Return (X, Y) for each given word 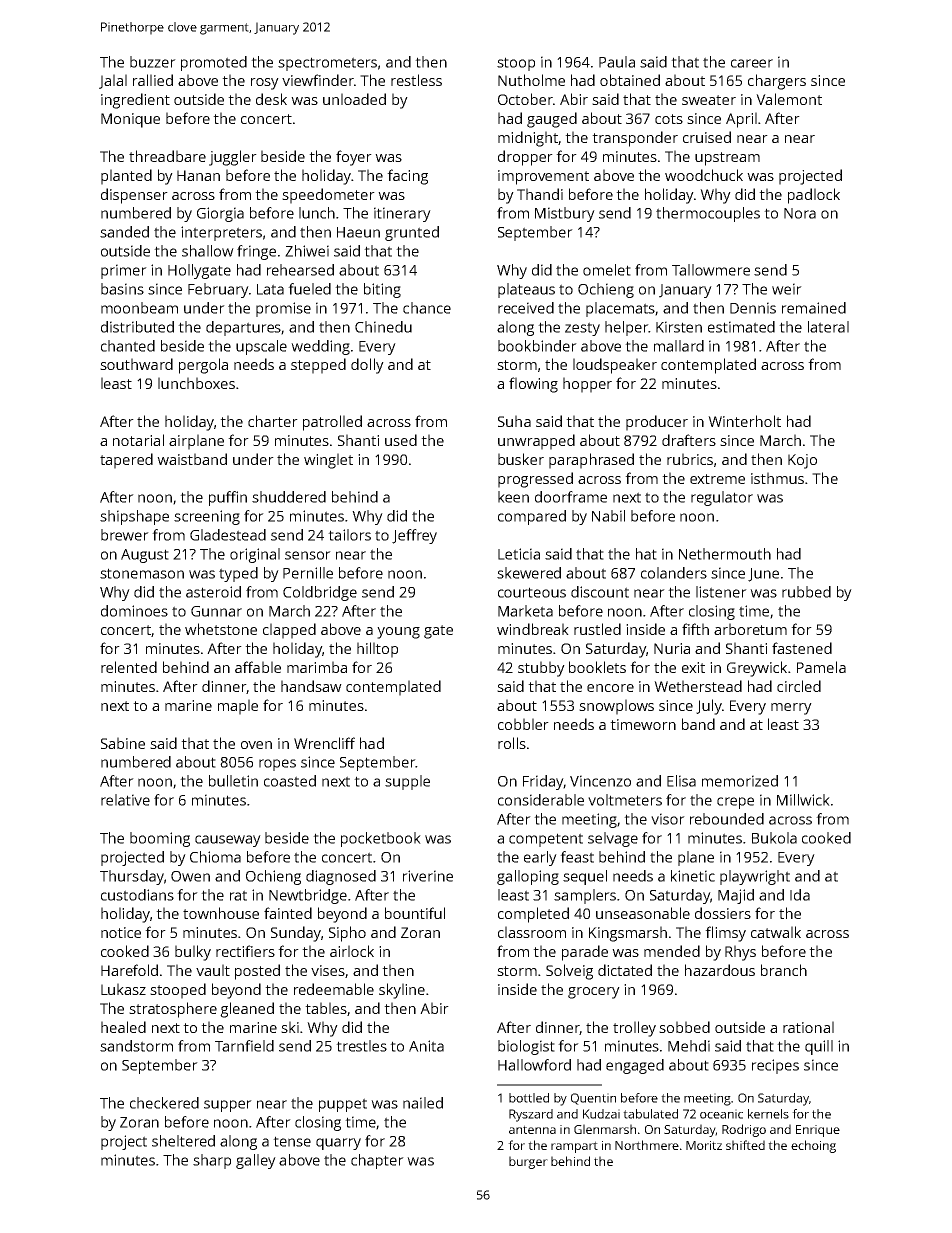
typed (238, 574)
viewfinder (318, 80)
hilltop (377, 650)
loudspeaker (615, 366)
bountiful (415, 913)
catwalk (776, 932)
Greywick (757, 669)
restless (416, 80)
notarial (138, 440)
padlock (814, 196)
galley (256, 1161)
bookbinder (537, 346)
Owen (190, 876)
